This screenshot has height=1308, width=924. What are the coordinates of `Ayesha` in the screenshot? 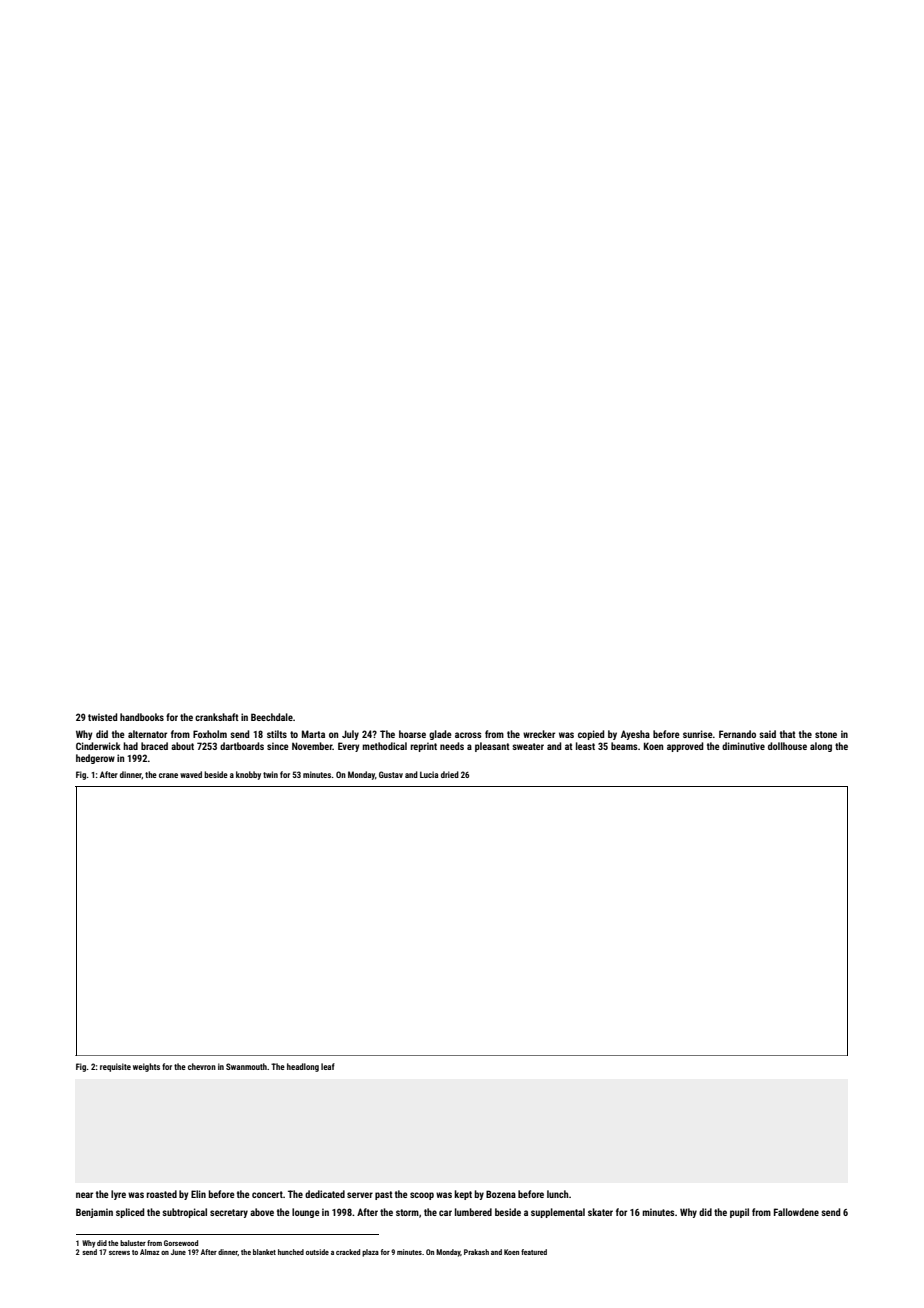 It's located at (635, 735).
